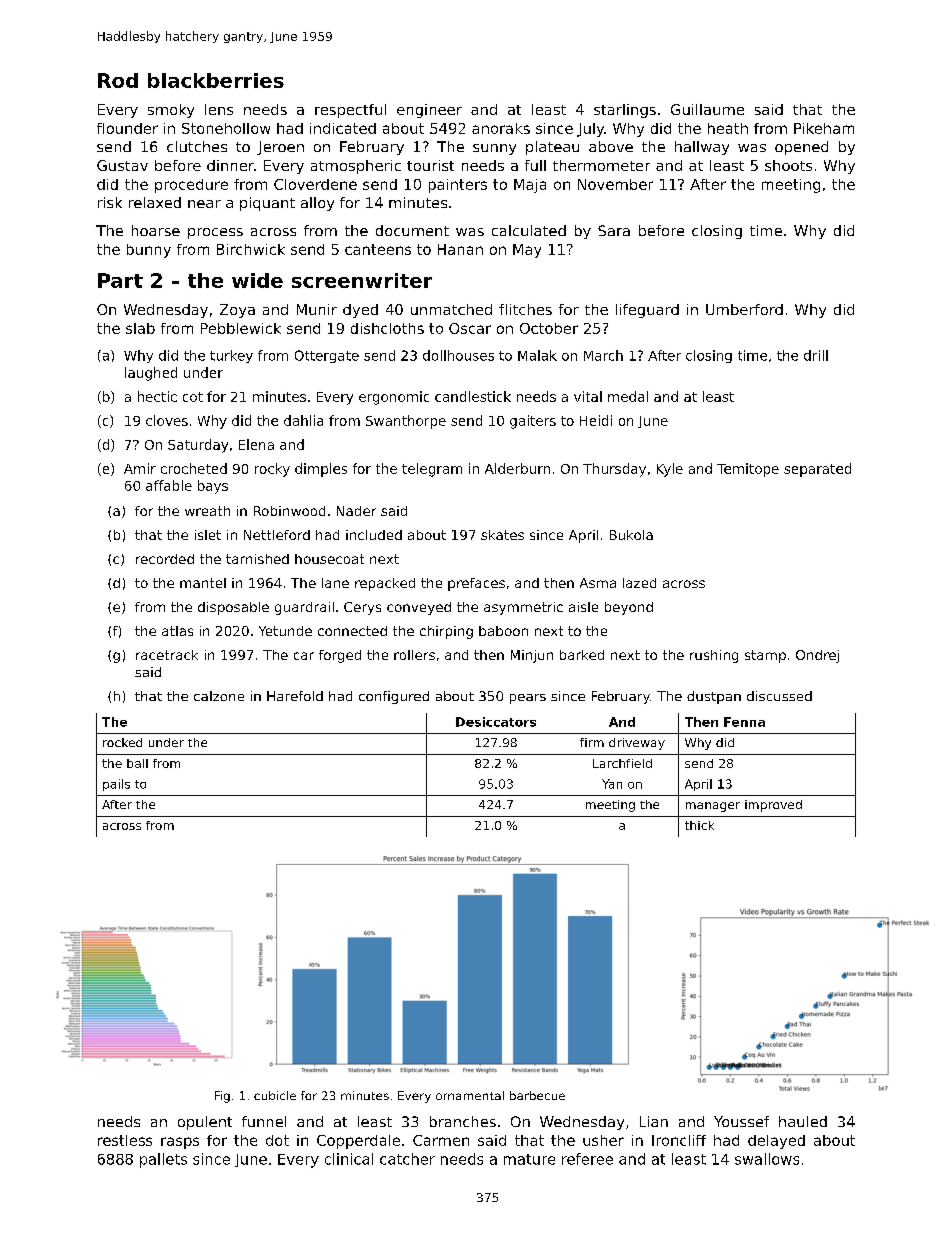 The height and width of the page is (1233, 952). I want to click on Guillaume, so click(707, 109).
